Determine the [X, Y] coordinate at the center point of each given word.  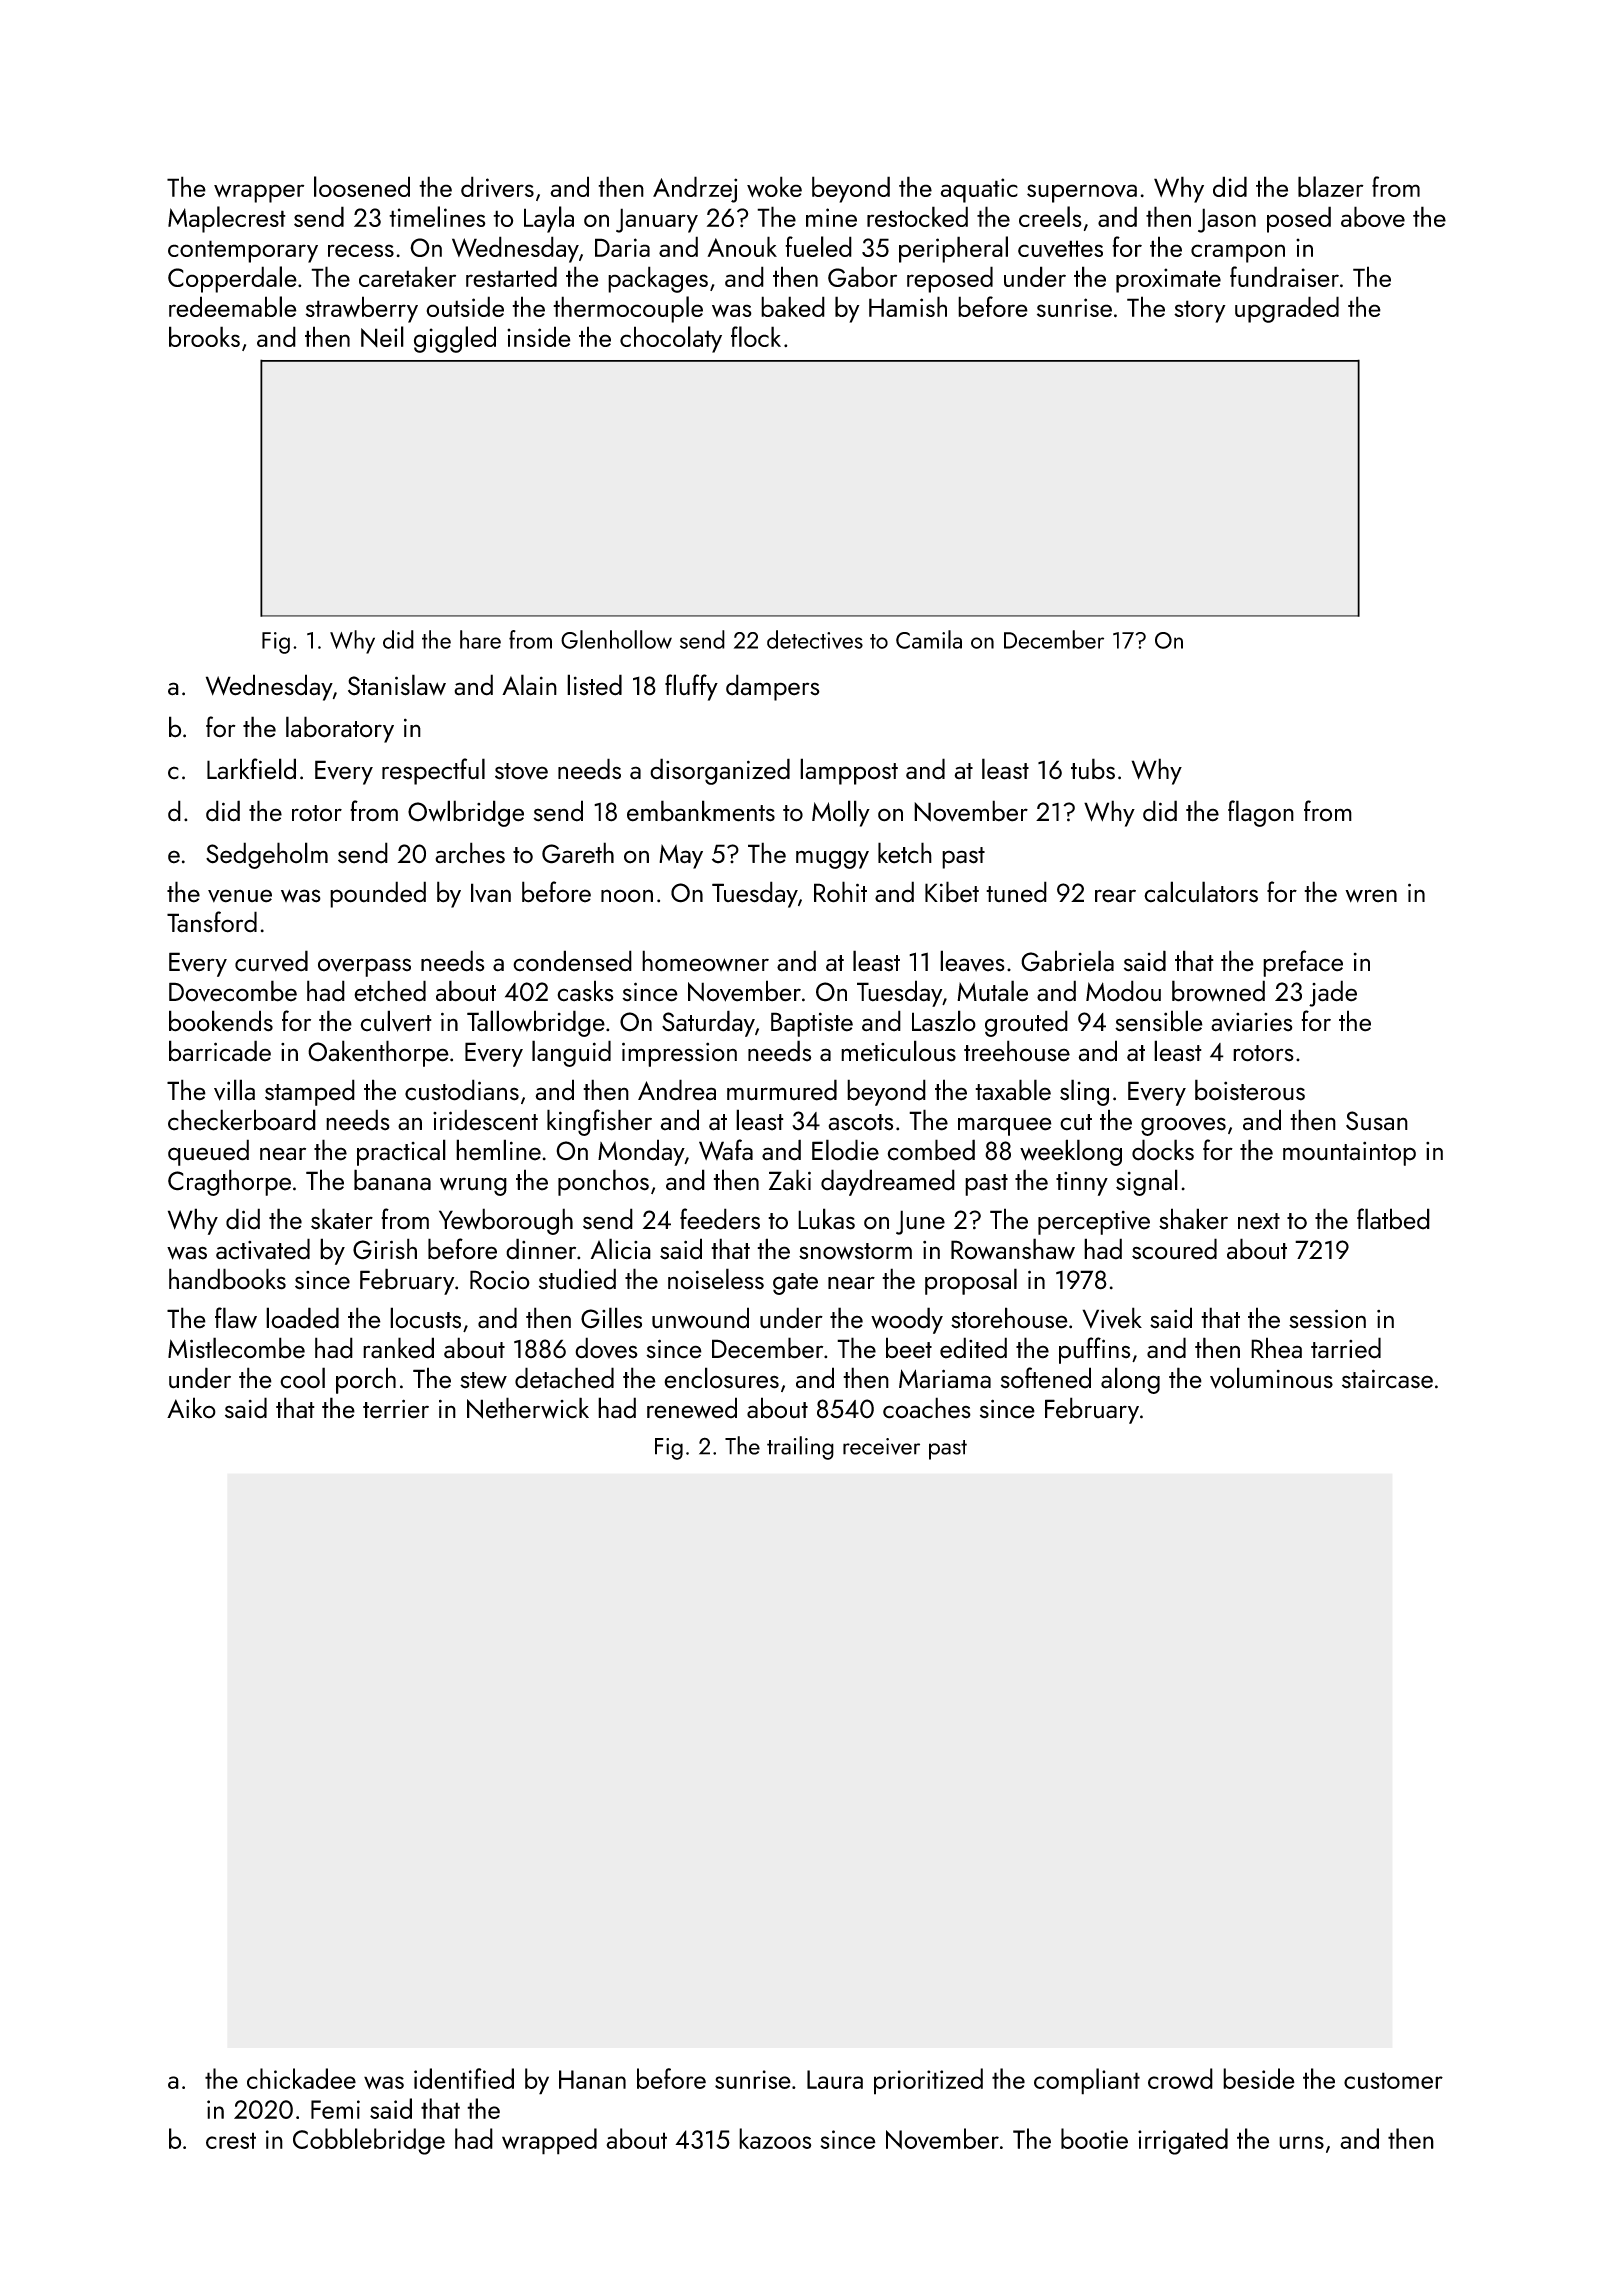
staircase [1387, 1379]
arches [470, 853]
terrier [396, 1409]
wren [1371, 896]
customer [1393, 2080]
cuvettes [1060, 248]
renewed [692, 1408]
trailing [800, 1448]
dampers [773, 687]
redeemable [233, 306]
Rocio [500, 1280]
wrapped [549, 2141]
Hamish [908, 306]
